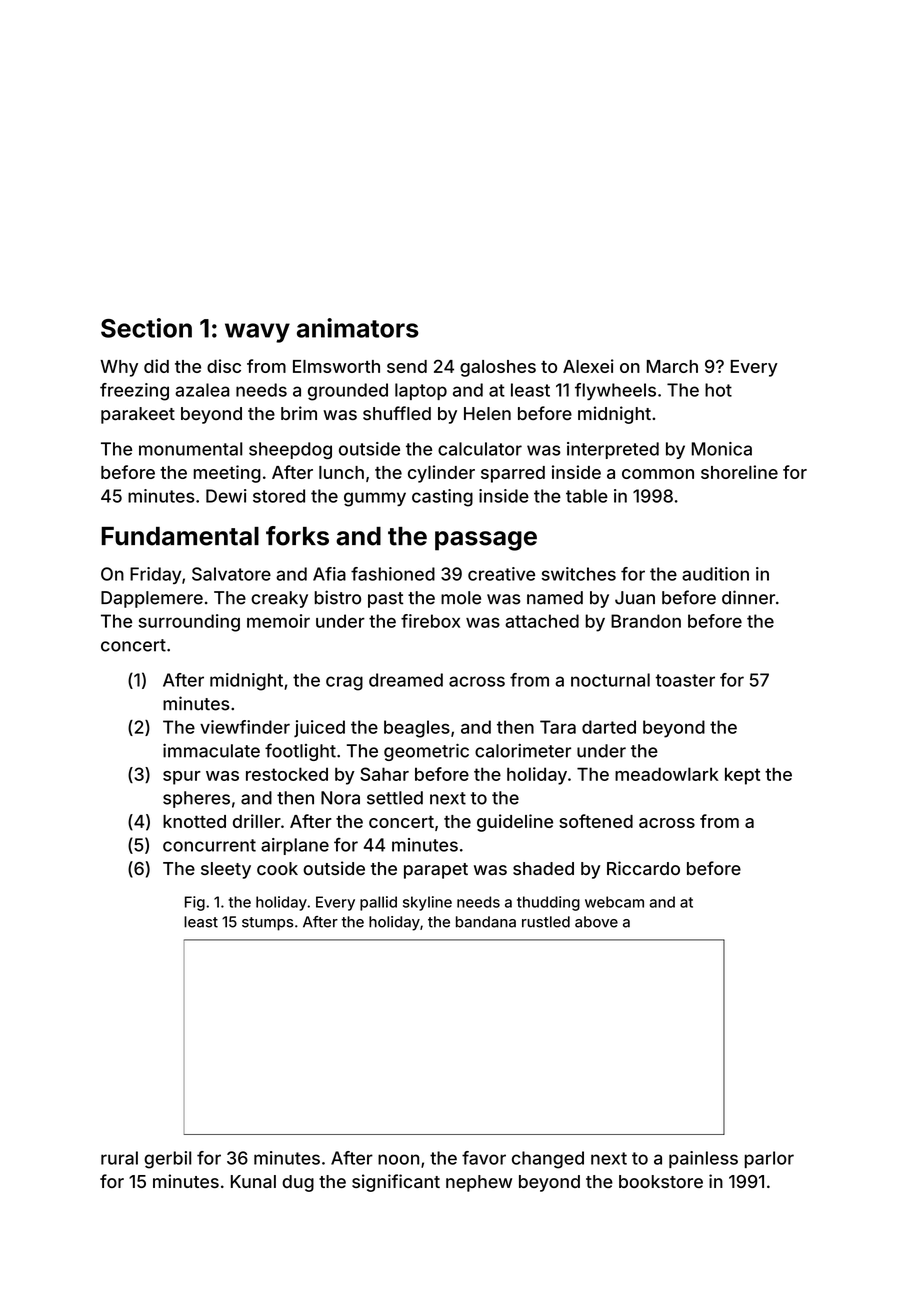 Image resolution: width=908 pixels, height=1316 pixels. I want to click on March, so click(672, 366).
